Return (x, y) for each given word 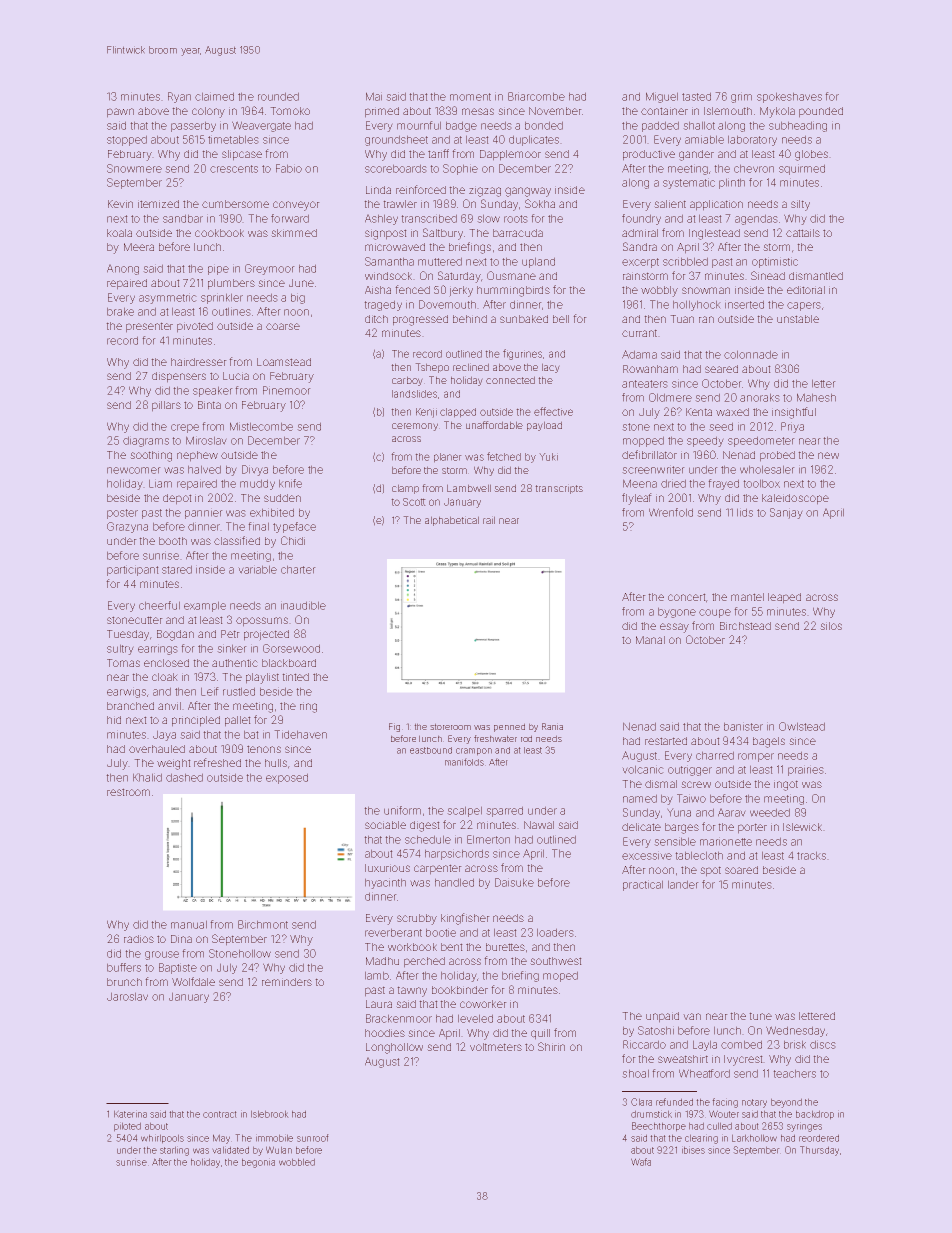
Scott (414, 502)
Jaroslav (127, 997)
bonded (544, 126)
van (692, 1016)
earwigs (126, 693)
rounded (278, 97)
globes (811, 155)
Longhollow (394, 1048)
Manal (650, 640)
